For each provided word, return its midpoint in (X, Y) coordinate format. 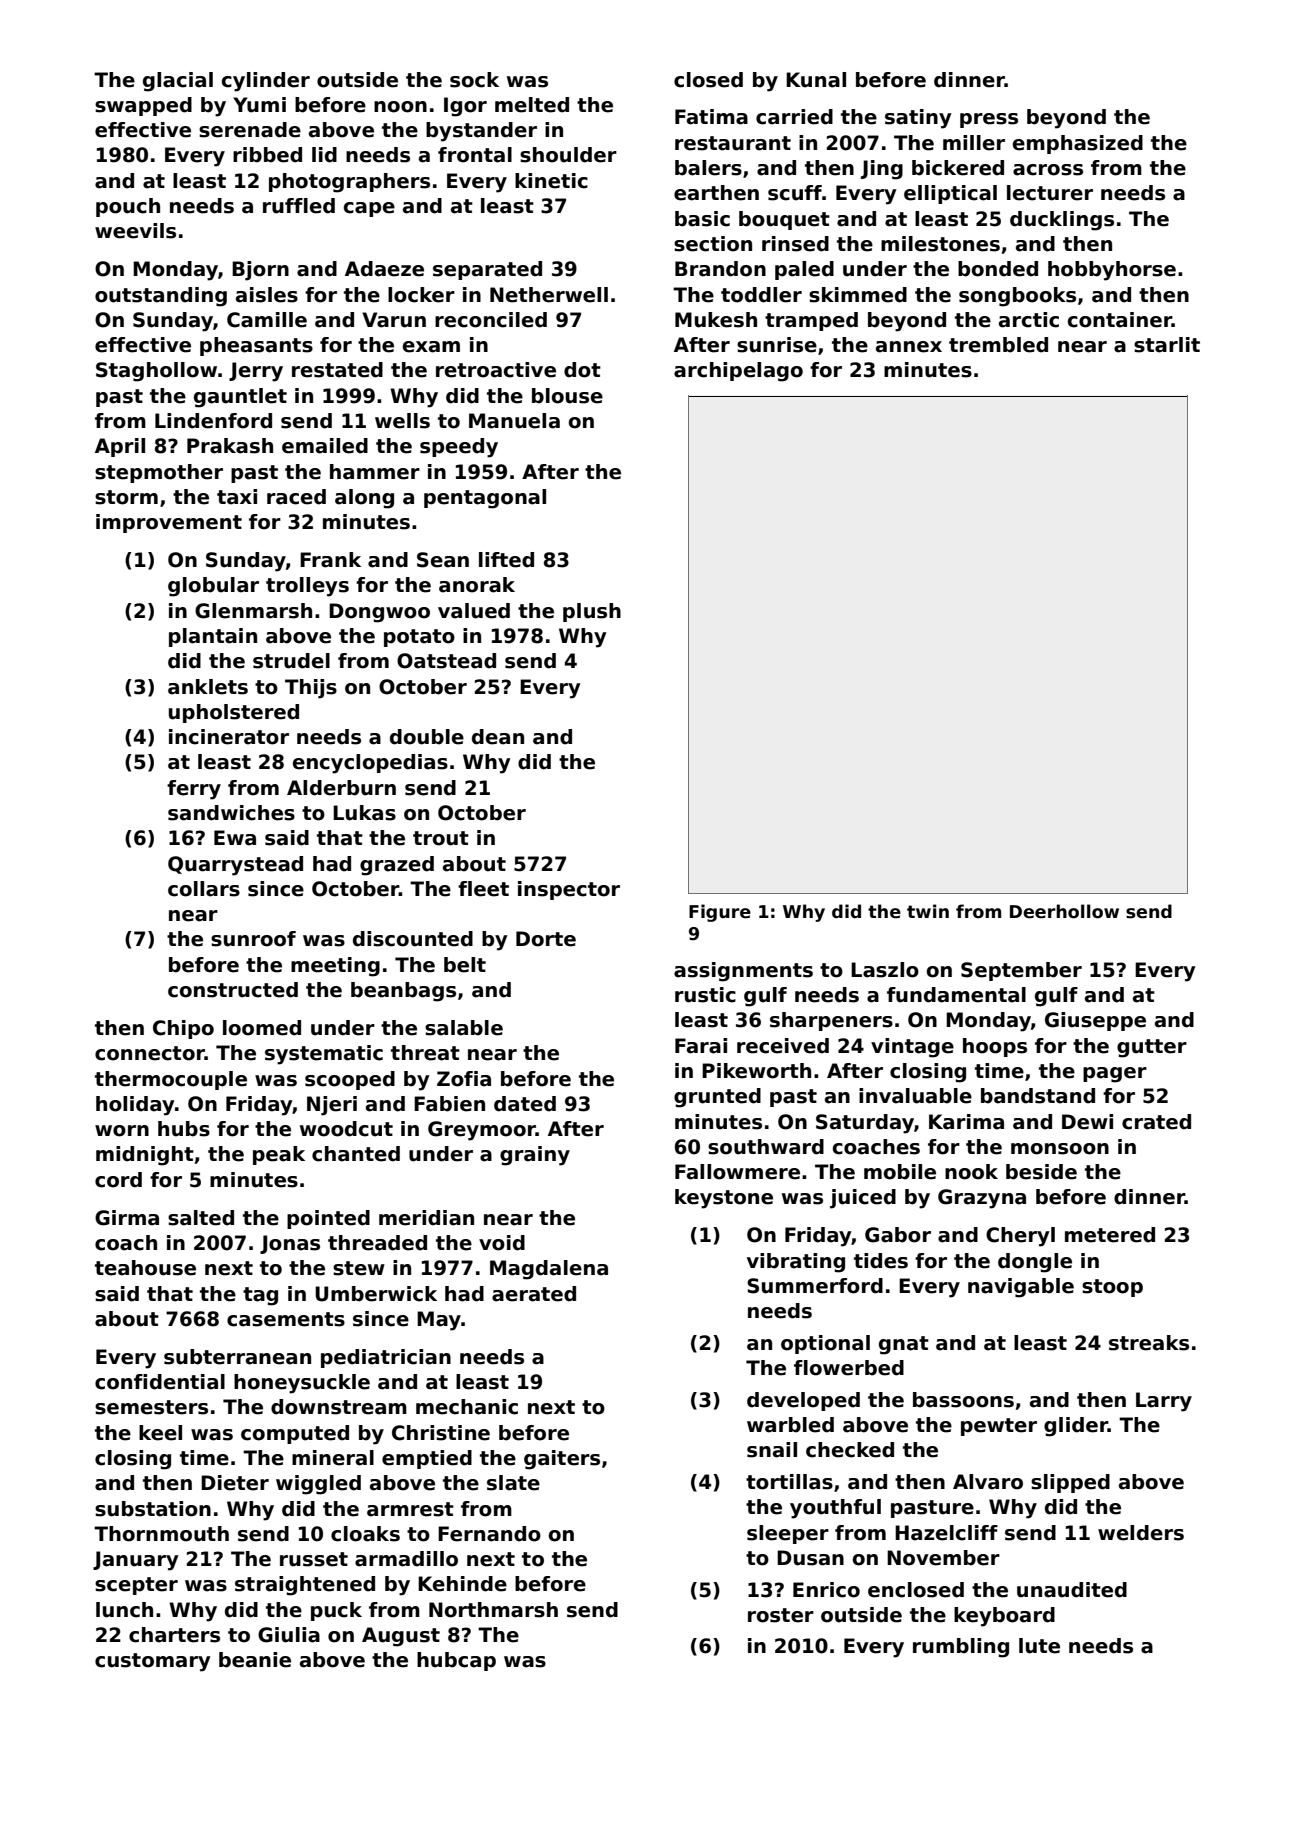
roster (781, 1615)
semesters (151, 1407)
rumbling (961, 1648)
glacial (178, 82)
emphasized (1078, 144)
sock (474, 80)
